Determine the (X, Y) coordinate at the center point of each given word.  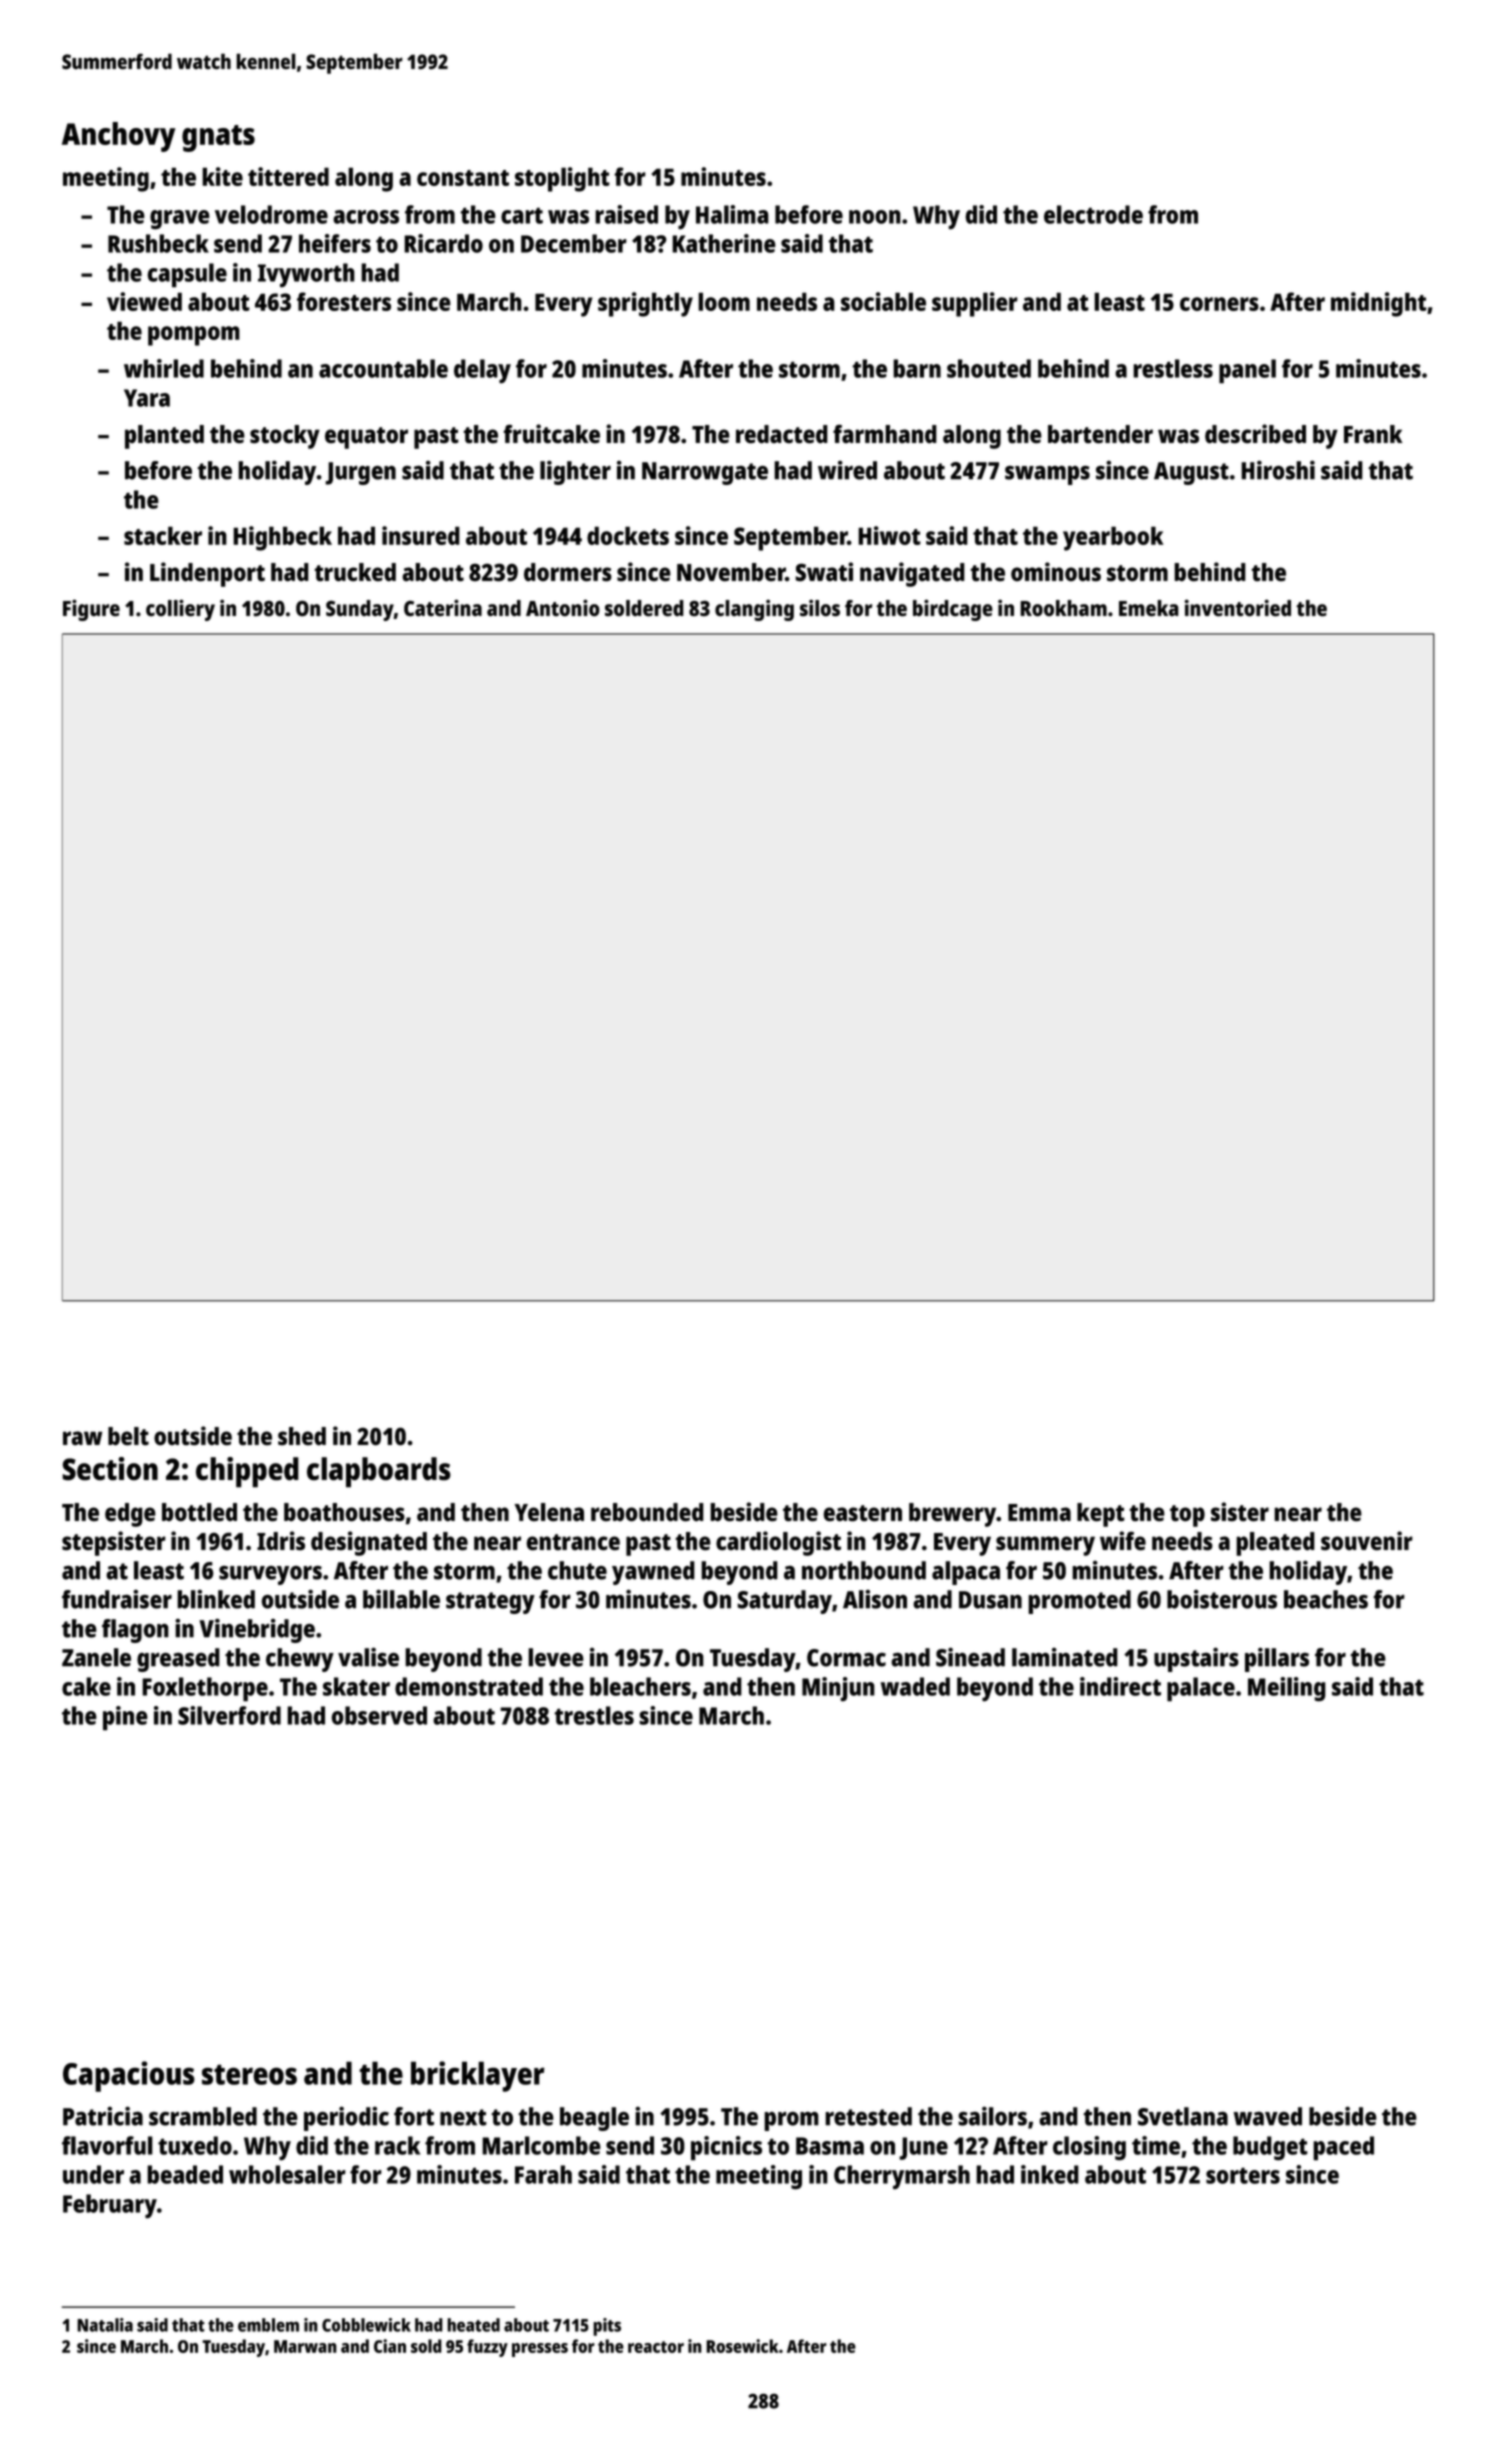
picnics (726, 2148)
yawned (653, 1573)
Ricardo (443, 243)
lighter (575, 472)
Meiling (1287, 1689)
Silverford (229, 1715)
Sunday (360, 610)
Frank (1373, 434)
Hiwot (889, 535)
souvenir (1367, 1541)
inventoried (1238, 608)
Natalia (105, 2325)
